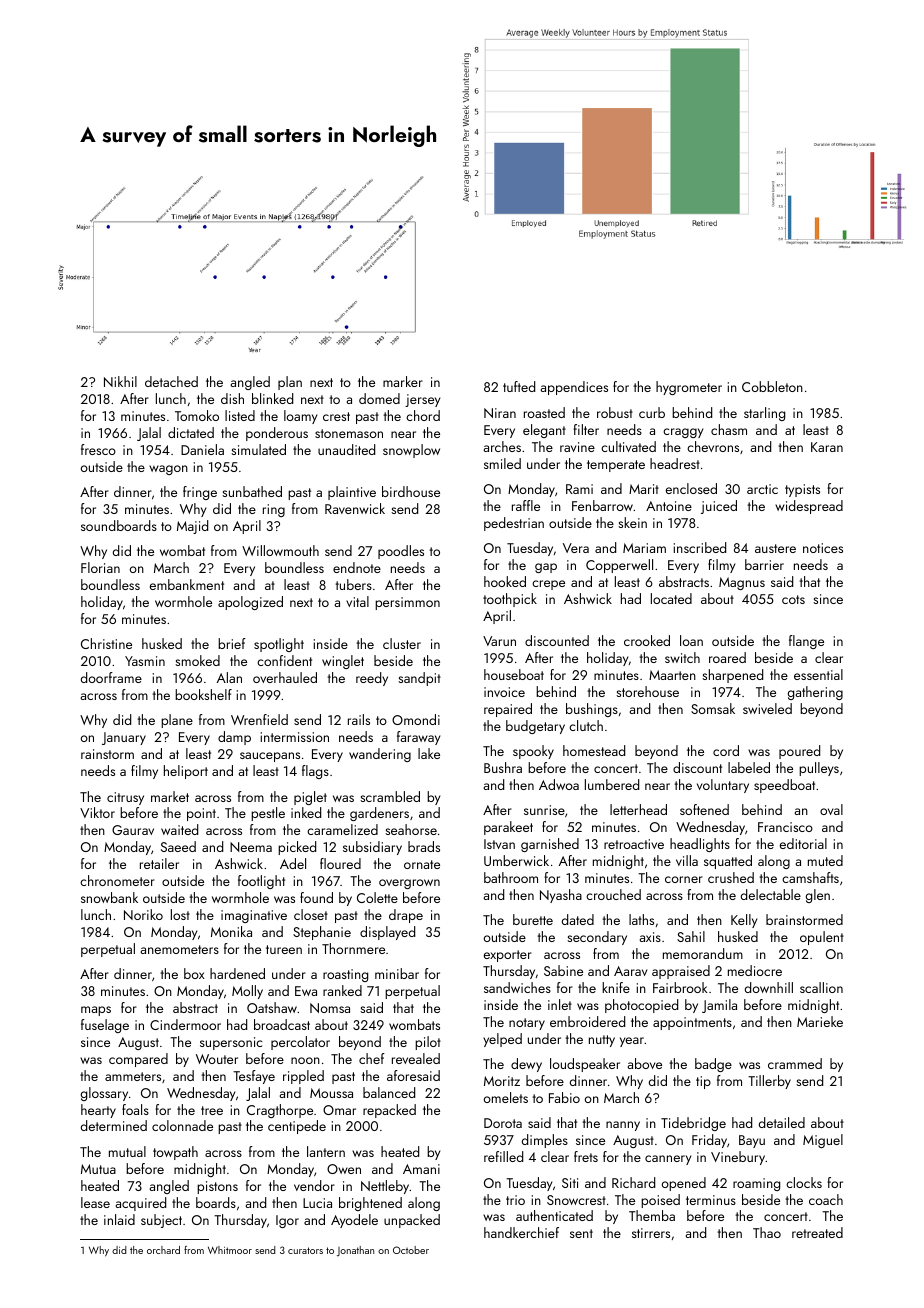 This page has width=924, height=1308. Describe the element at coordinates (355, 1251) in the page. I see `Jonathan` at that location.
